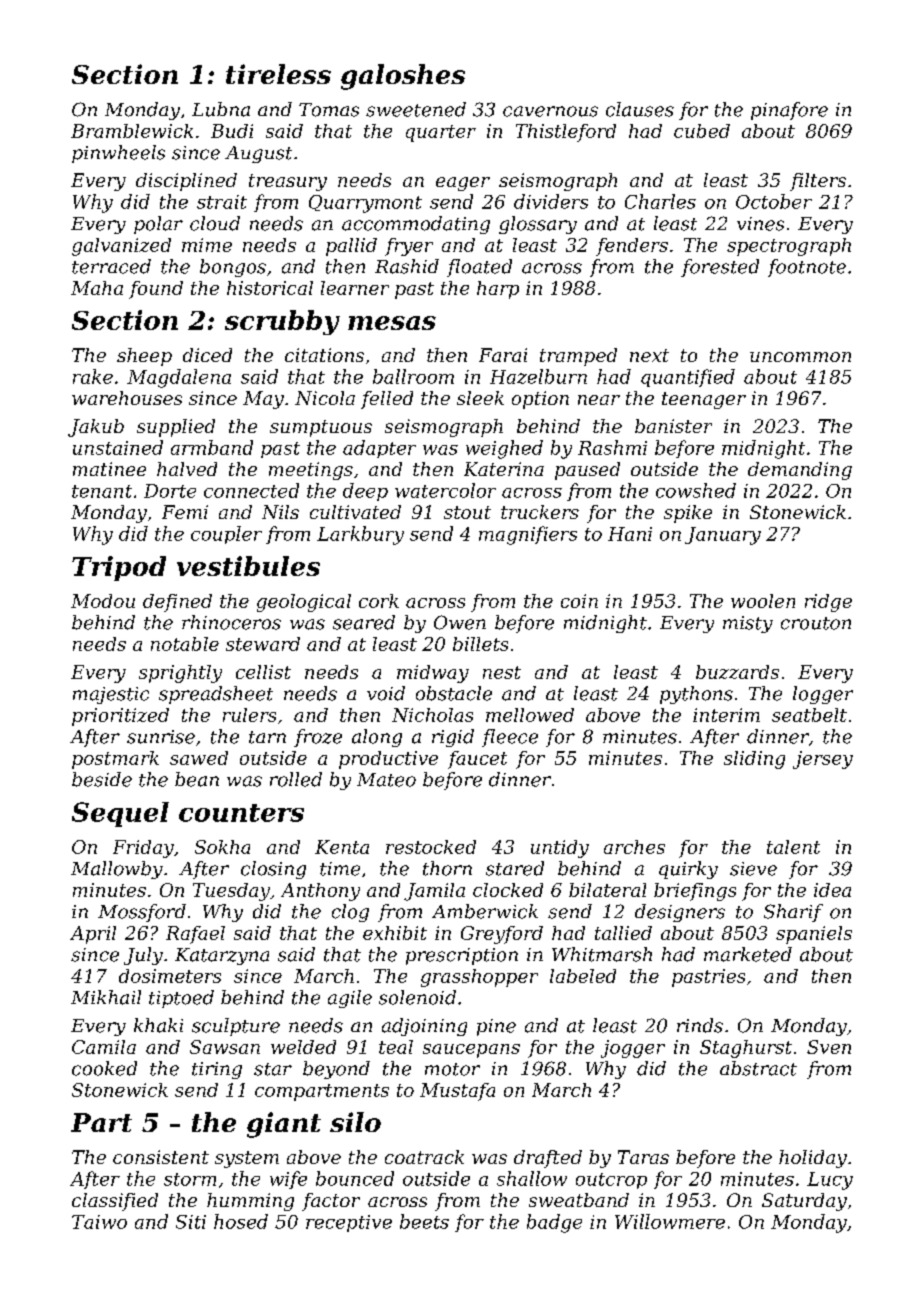  I want to click on shallow, so click(532, 1178).
